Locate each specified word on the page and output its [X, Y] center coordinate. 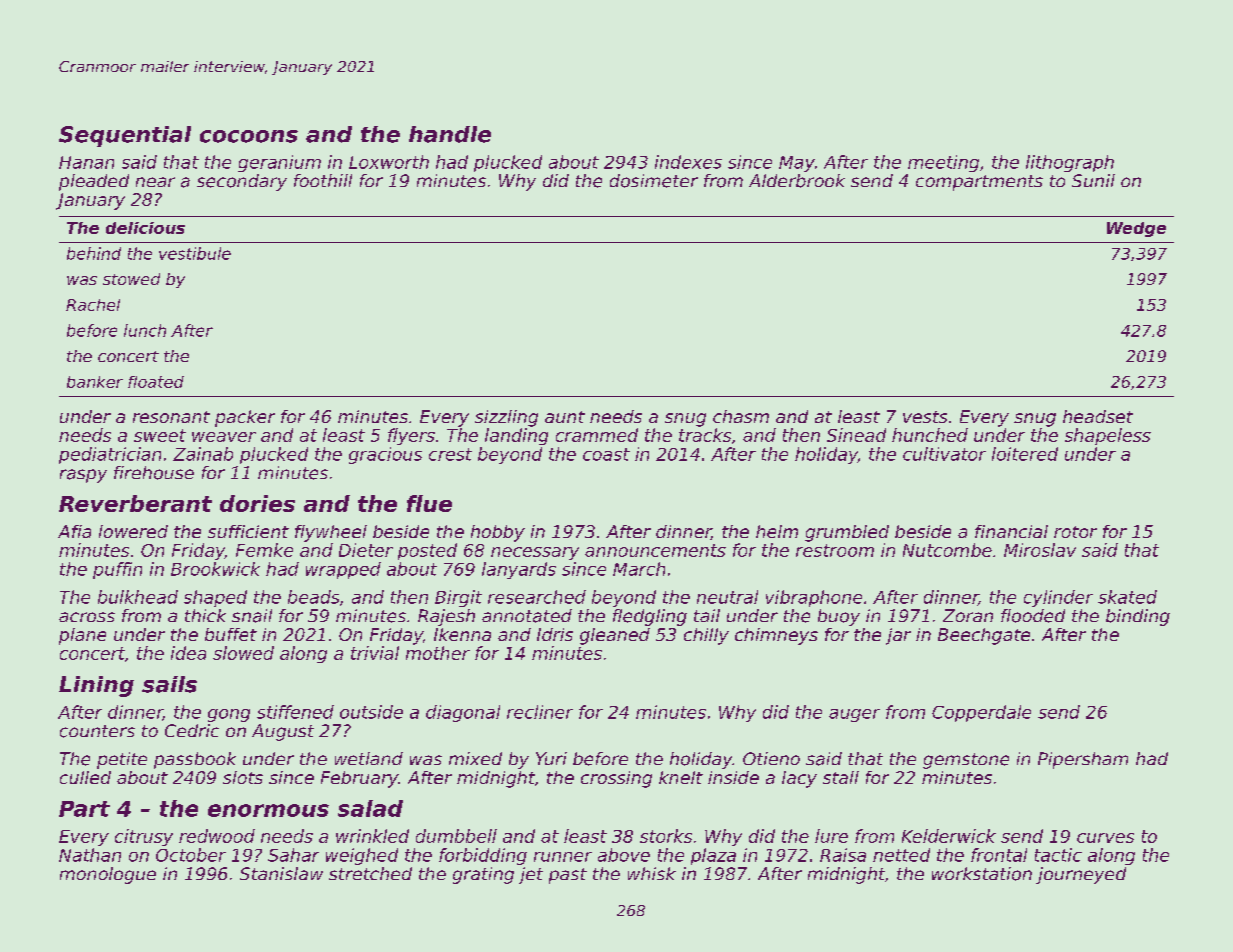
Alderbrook [797, 181]
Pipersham [1083, 760]
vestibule [195, 253]
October [191, 855]
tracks [705, 435]
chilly [706, 636]
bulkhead [138, 597]
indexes [688, 162]
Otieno [771, 758]
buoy [839, 617]
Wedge [1136, 229]
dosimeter [654, 181]
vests [925, 417]
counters [97, 731]
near [155, 182]
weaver [224, 437]
